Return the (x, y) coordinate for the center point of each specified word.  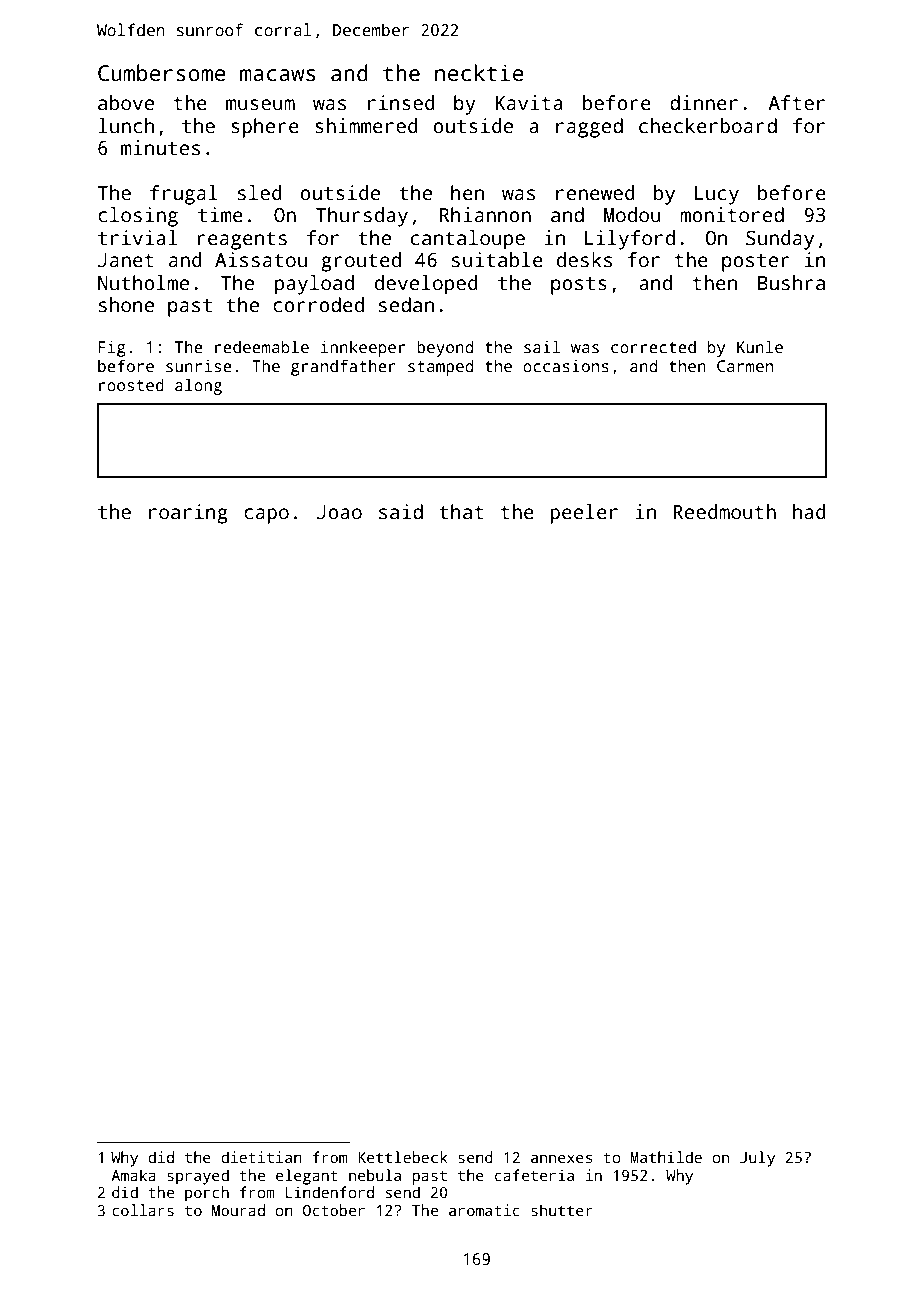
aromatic (484, 1210)
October (334, 1210)
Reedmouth (724, 512)
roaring (188, 514)
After (796, 103)
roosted (131, 385)
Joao (339, 512)
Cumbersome (162, 73)
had (809, 512)
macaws (277, 75)
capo (266, 516)
